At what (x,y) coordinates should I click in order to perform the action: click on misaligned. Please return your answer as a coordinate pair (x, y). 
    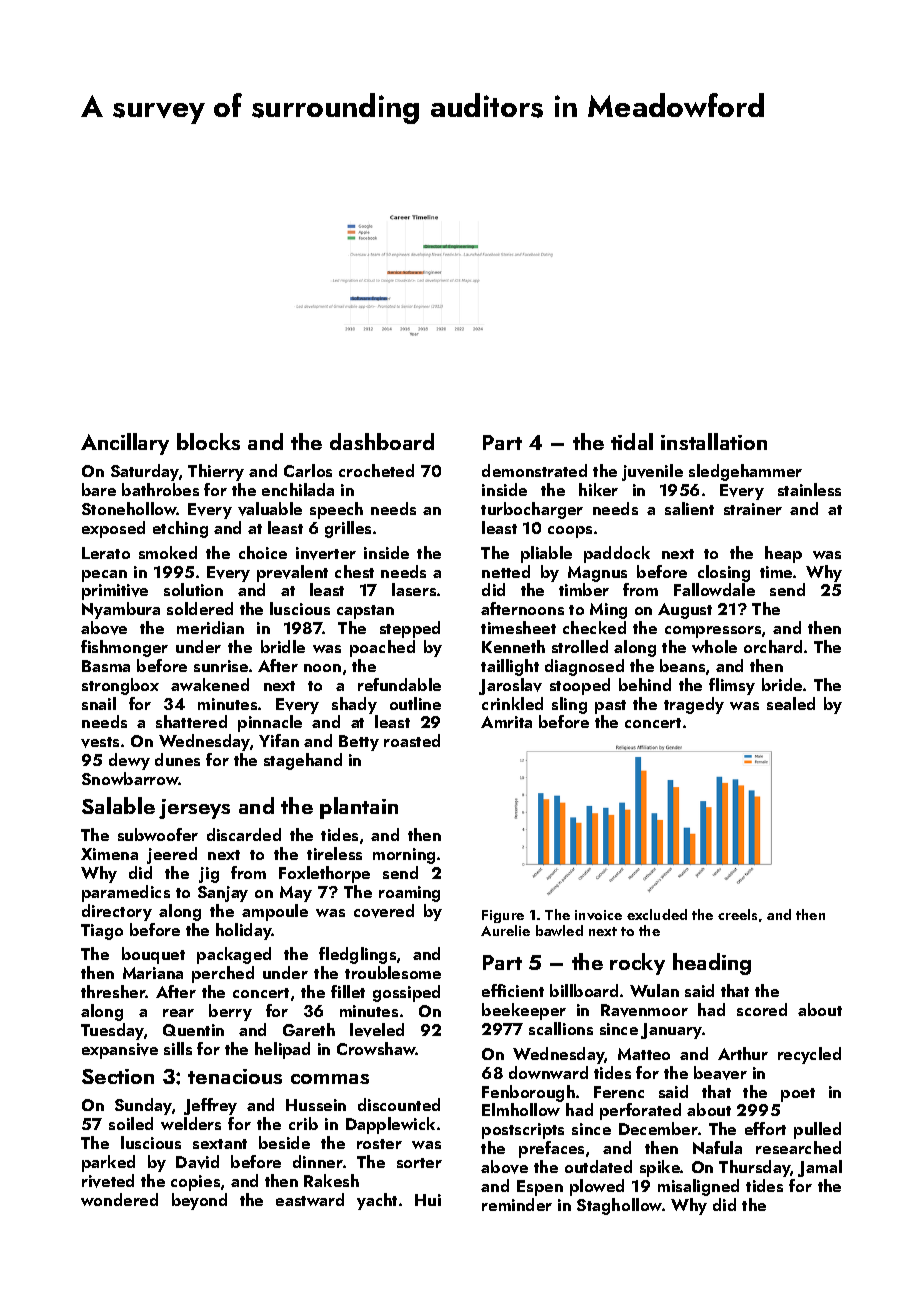
    Looking at the image, I should click on (698, 1187).
